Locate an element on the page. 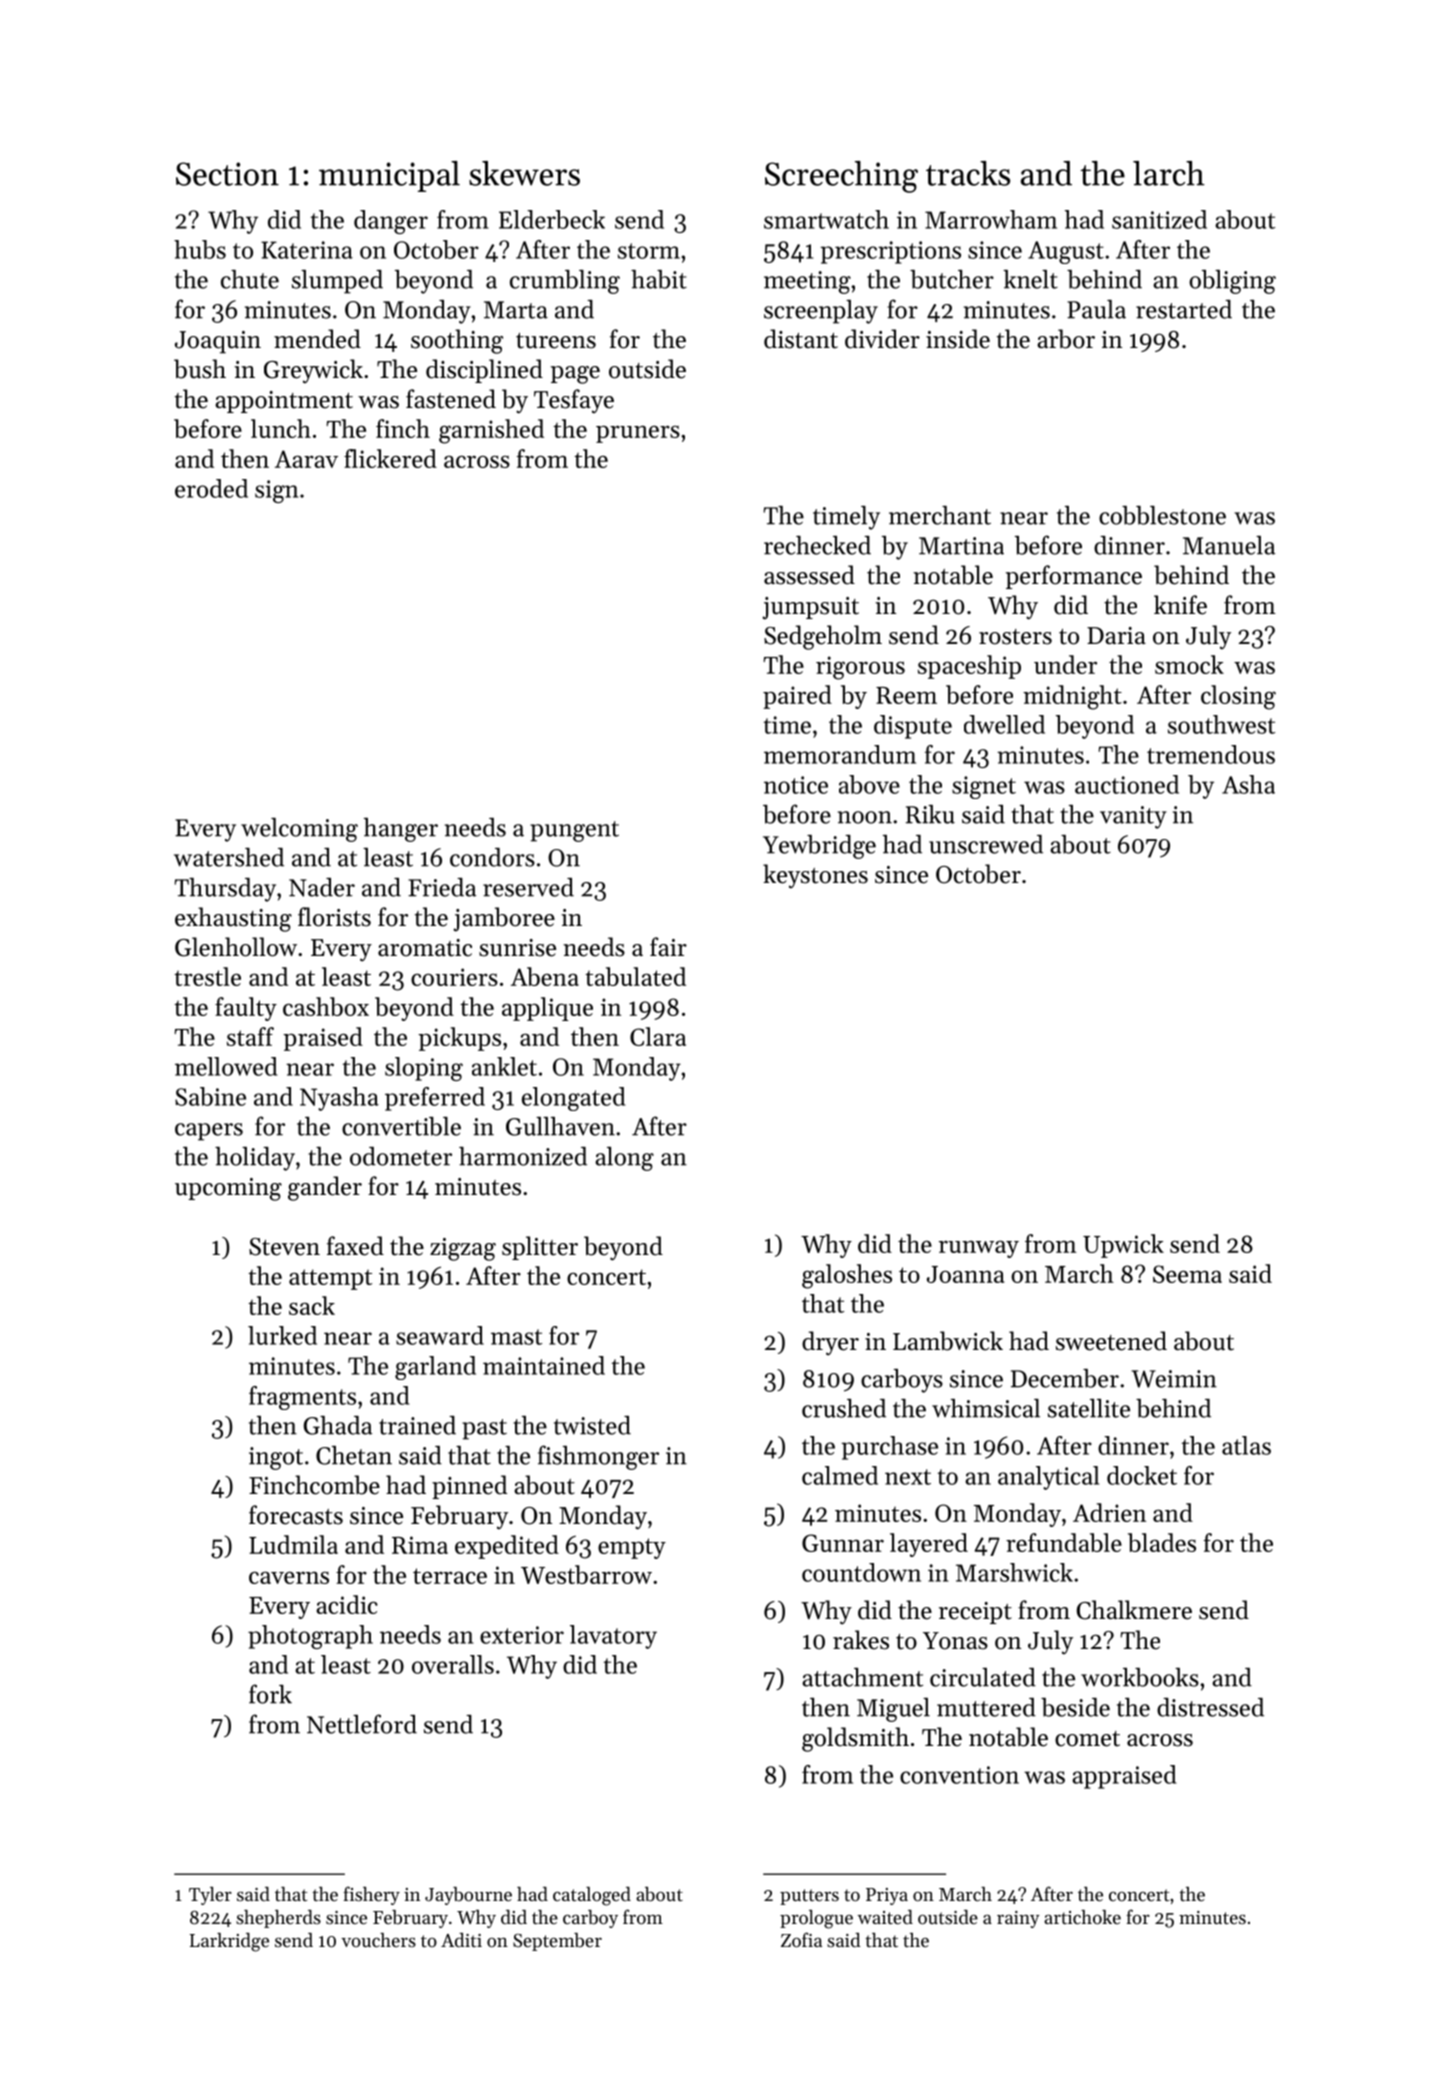 Image resolution: width=1450 pixels, height=2100 pixels. smartwatch is located at coordinates (826, 219).
